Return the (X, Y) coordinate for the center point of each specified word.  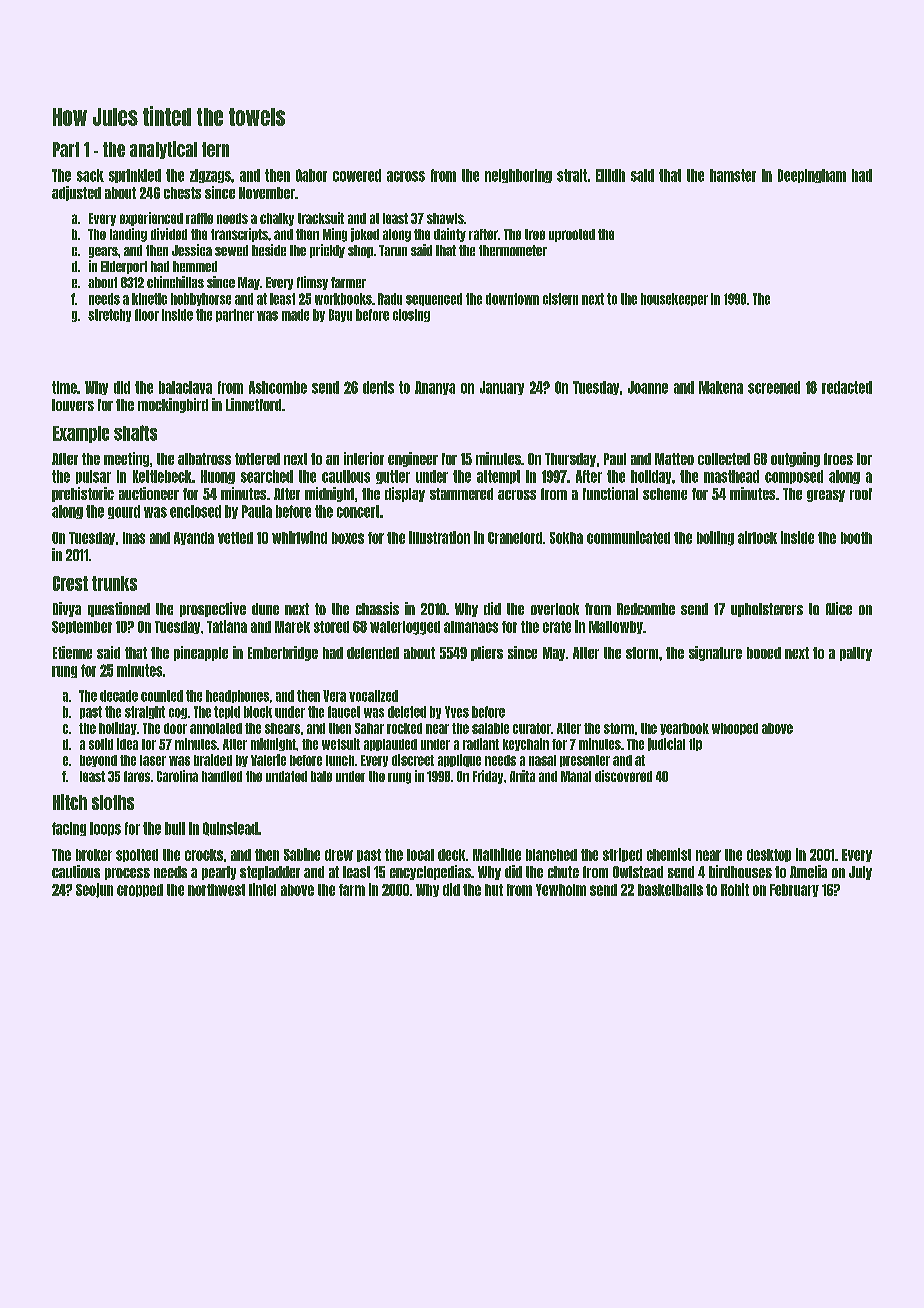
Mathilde (497, 854)
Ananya (435, 388)
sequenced (434, 299)
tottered (257, 459)
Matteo (674, 459)
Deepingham (812, 176)
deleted (407, 712)
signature (715, 653)
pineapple (201, 653)
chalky (277, 219)
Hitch (70, 802)
